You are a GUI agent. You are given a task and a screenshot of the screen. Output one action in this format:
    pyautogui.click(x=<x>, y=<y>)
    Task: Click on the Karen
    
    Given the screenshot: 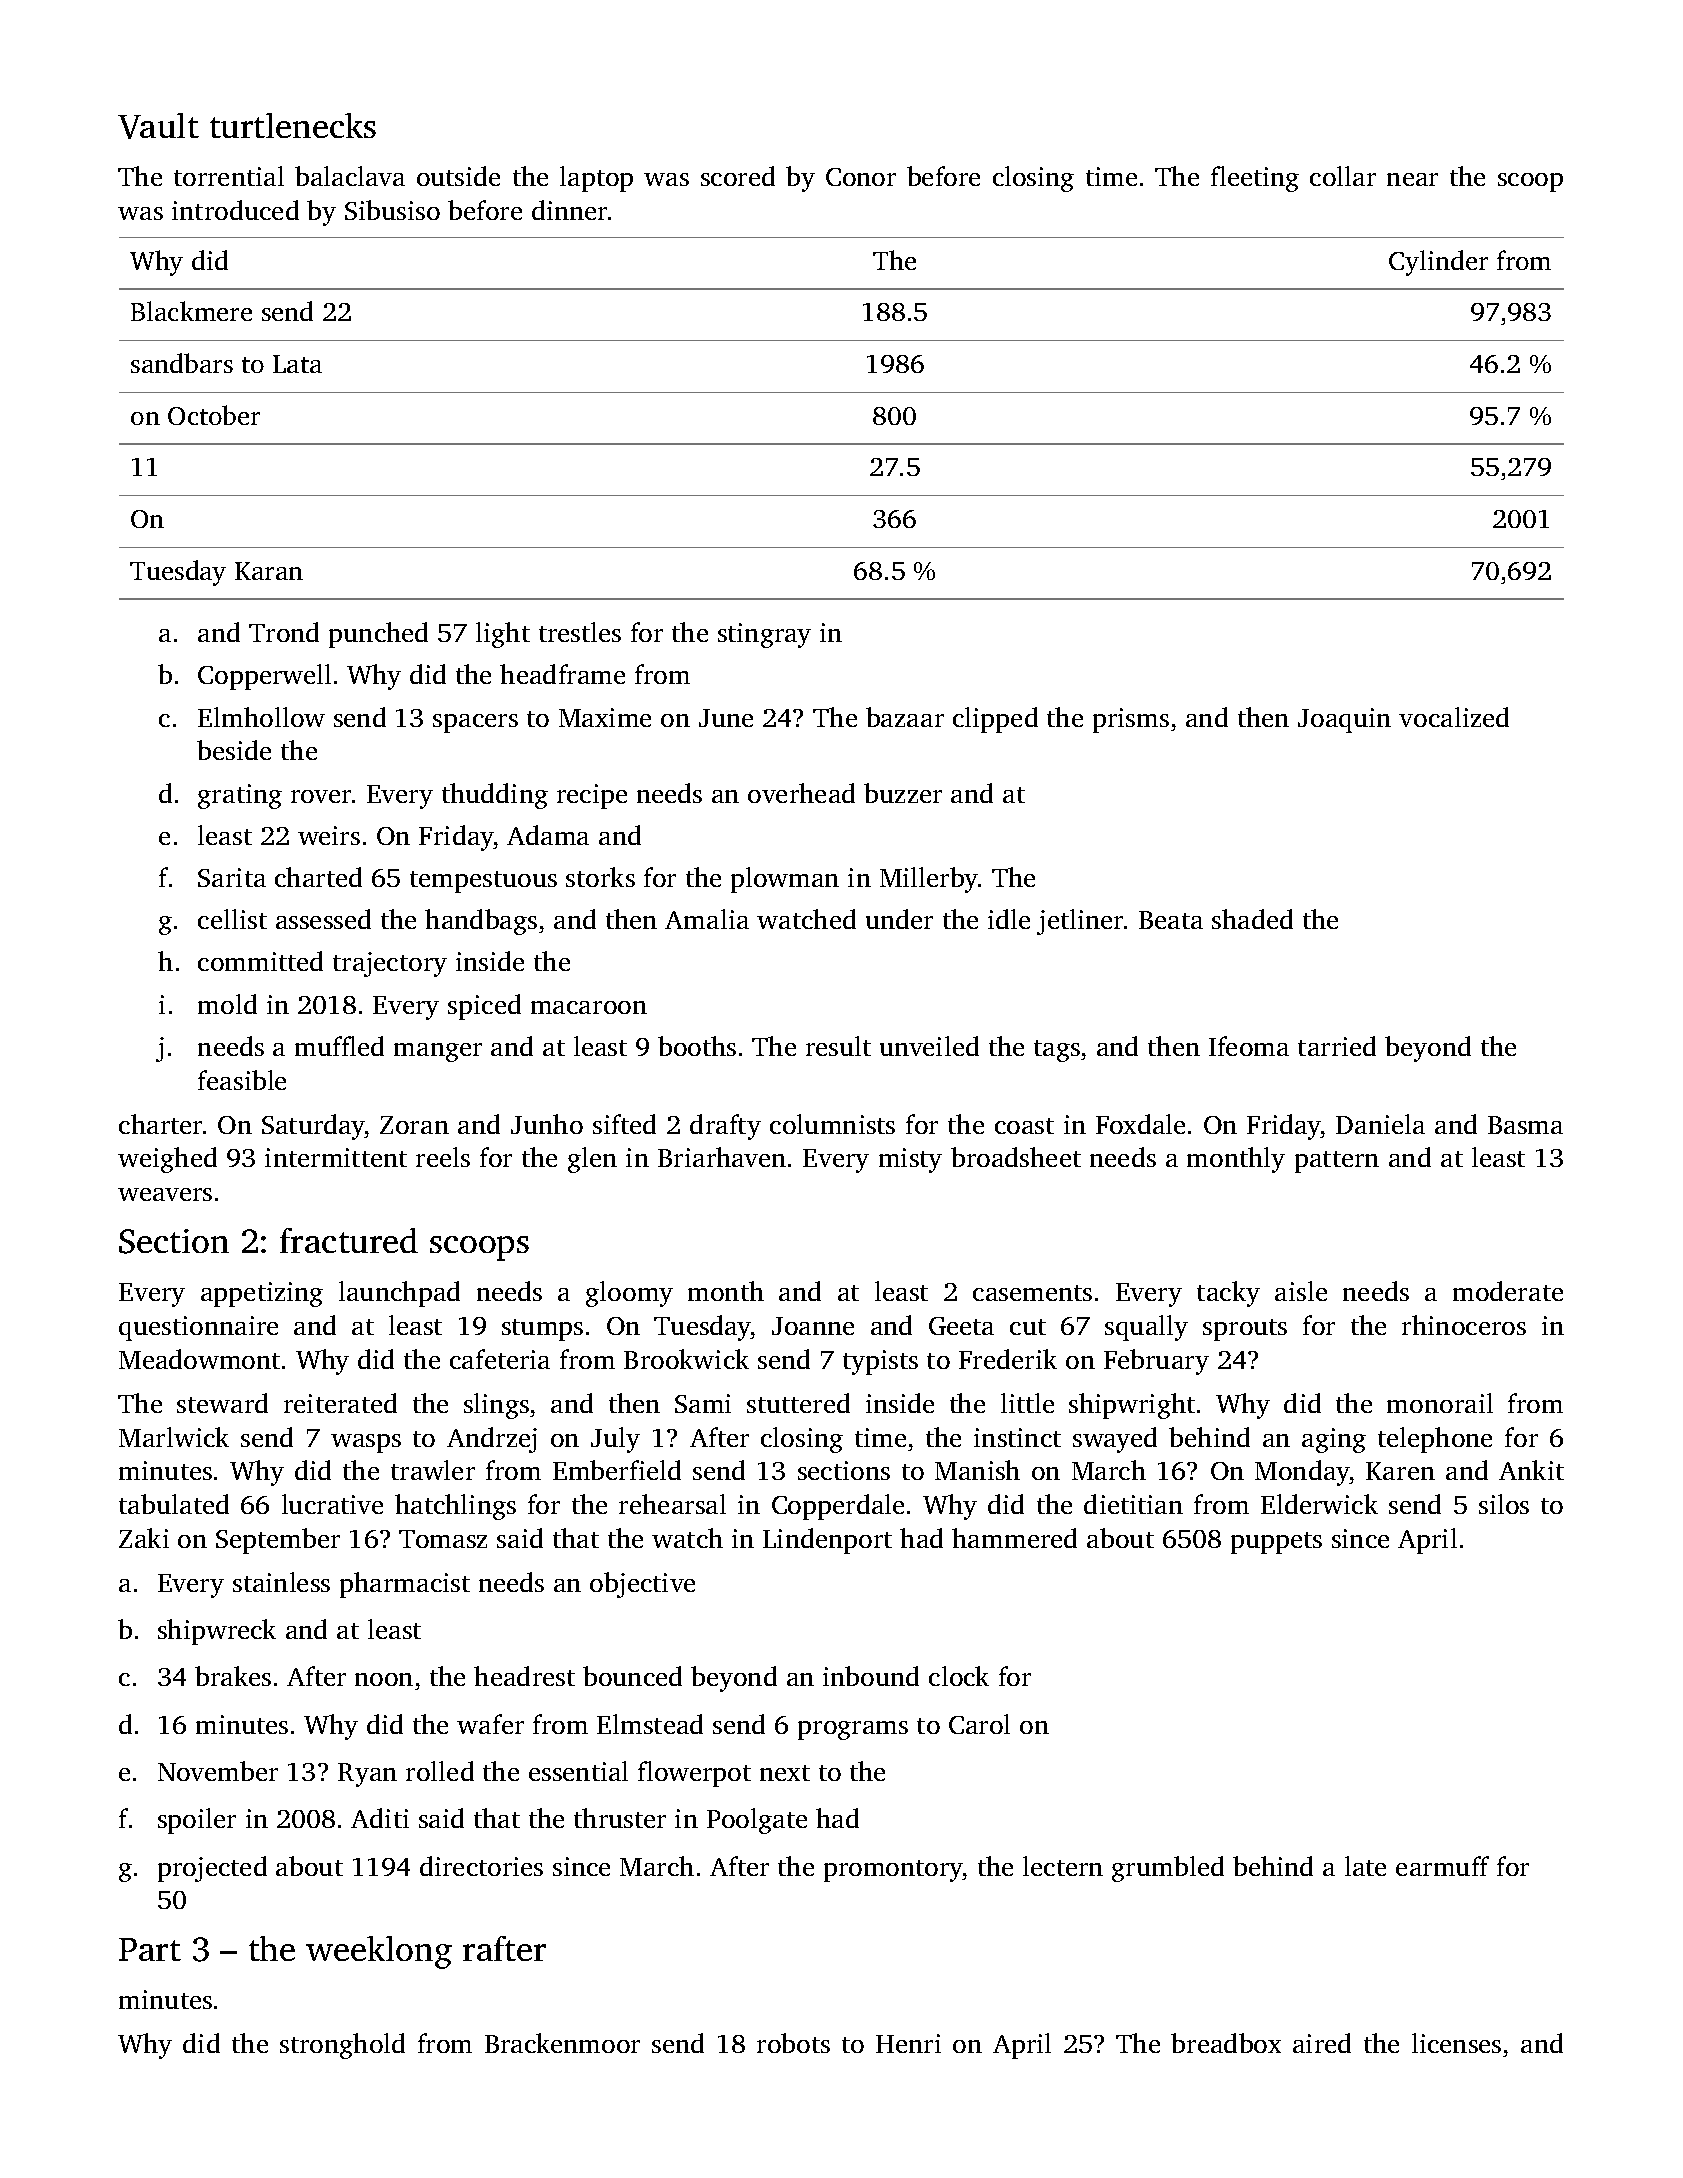 What is the action you would take?
    pyautogui.click(x=1400, y=1471)
